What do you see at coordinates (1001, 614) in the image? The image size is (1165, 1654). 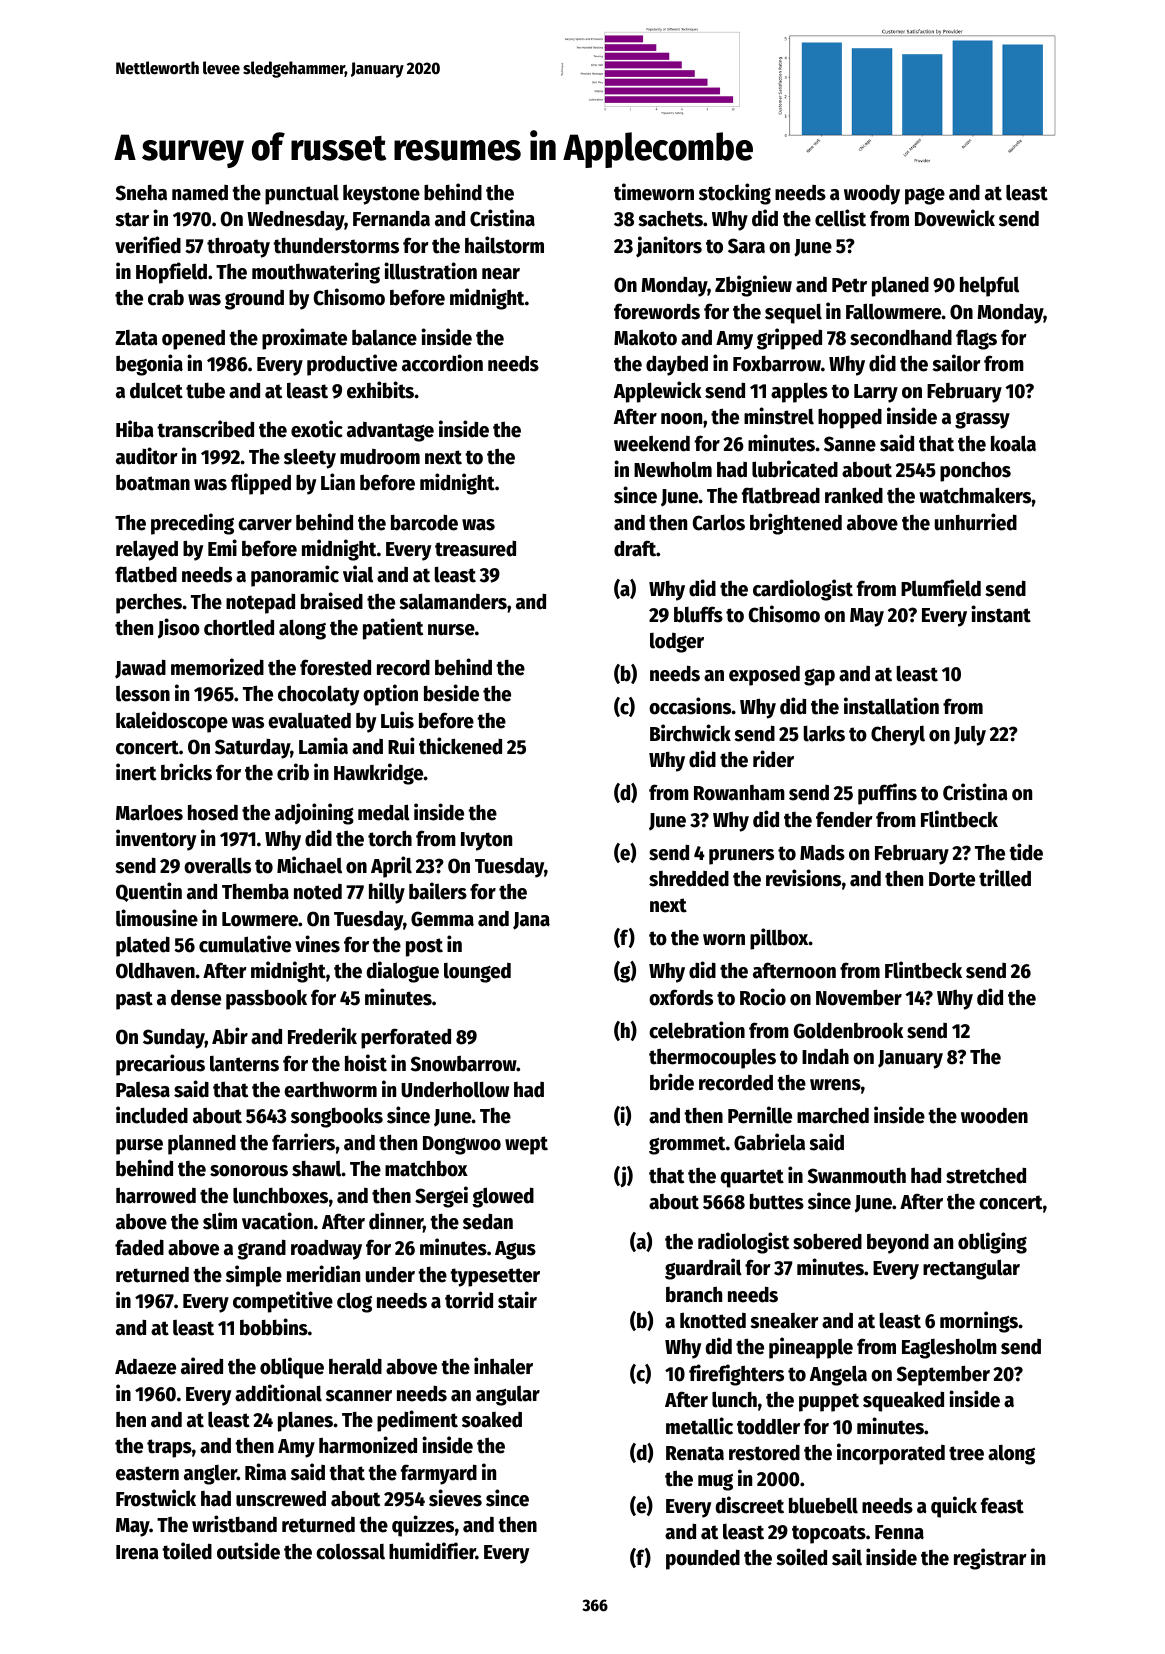 I see `instant` at bounding box center [1001, 614].
